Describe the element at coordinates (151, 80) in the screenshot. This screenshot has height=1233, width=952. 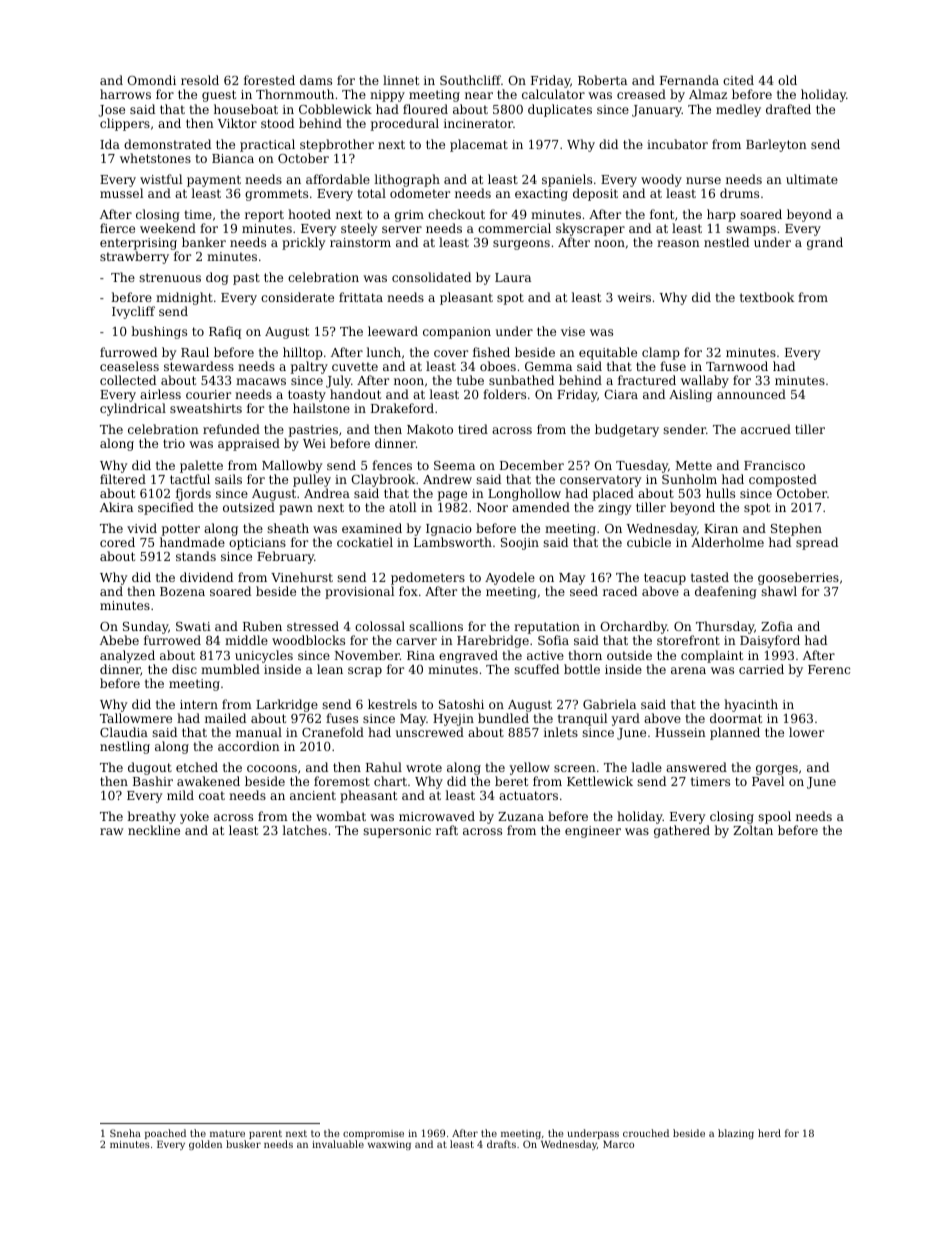
I see `Omondi` at that location.
